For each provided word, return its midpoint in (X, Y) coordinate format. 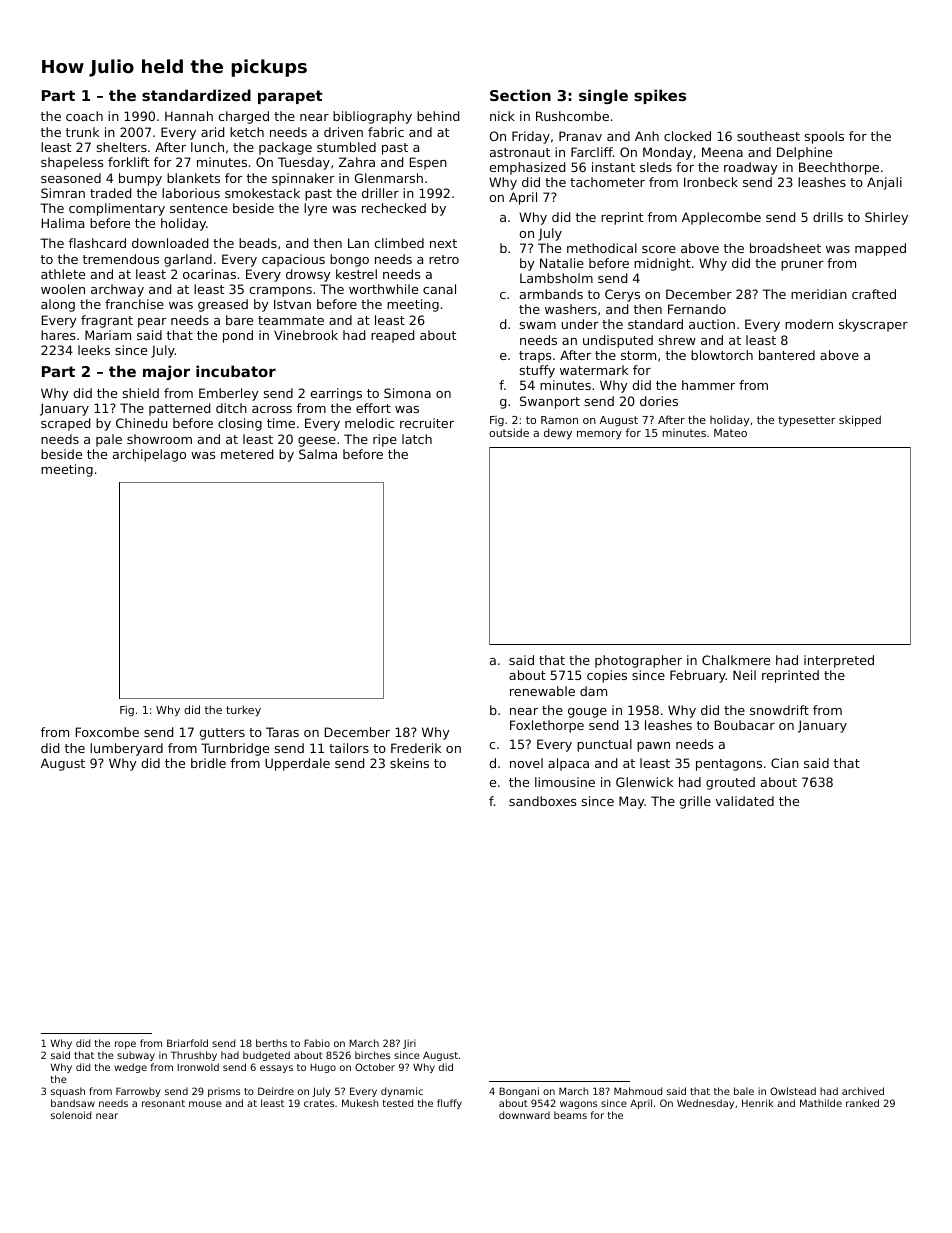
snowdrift (779, 710)
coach (84, 116)
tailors (349, 748)
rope (125, 1045)
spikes (660, 96)
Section (520, 95)
